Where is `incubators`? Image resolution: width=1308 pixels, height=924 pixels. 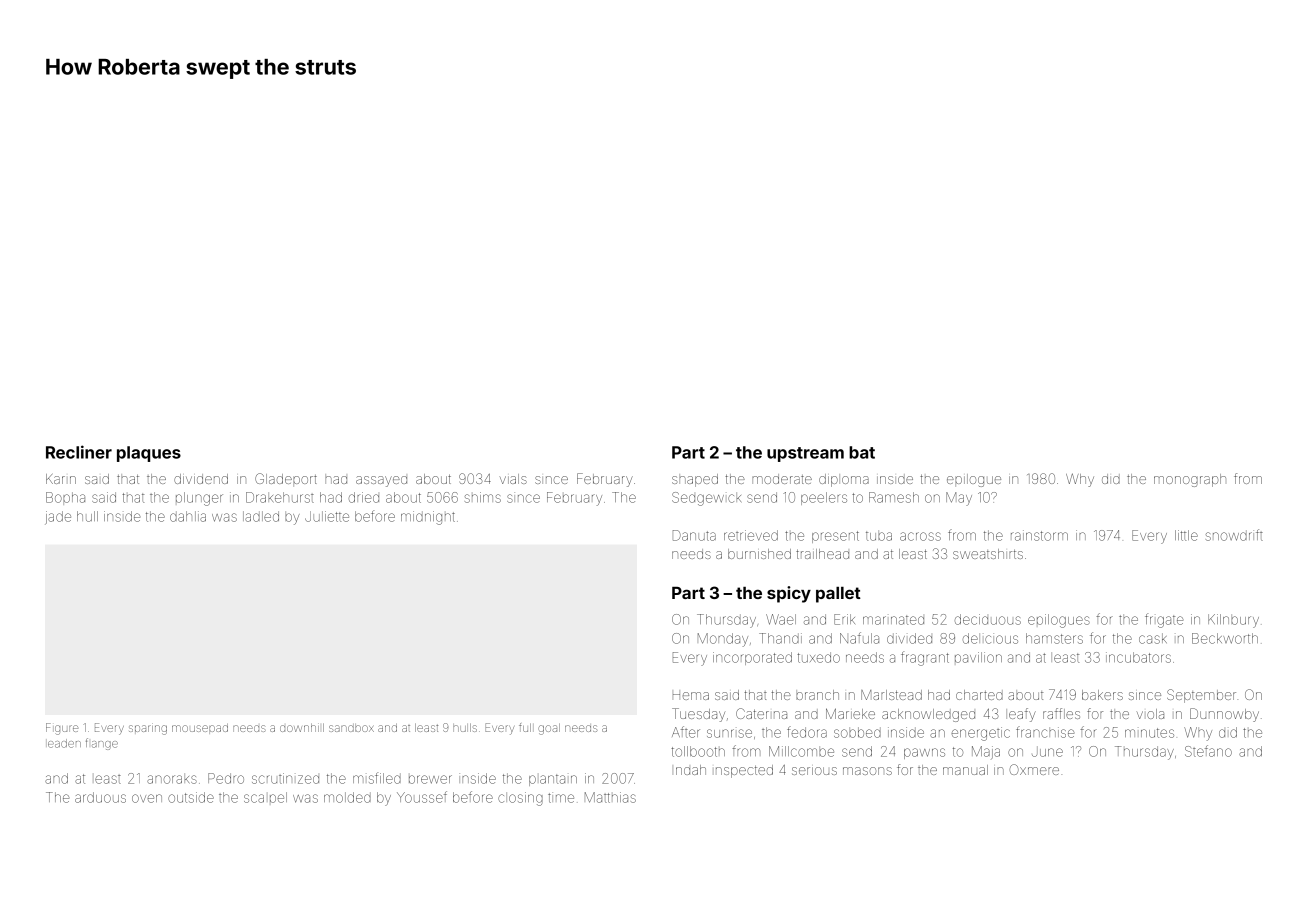
incubators is located at coordinates (1138, 657).
